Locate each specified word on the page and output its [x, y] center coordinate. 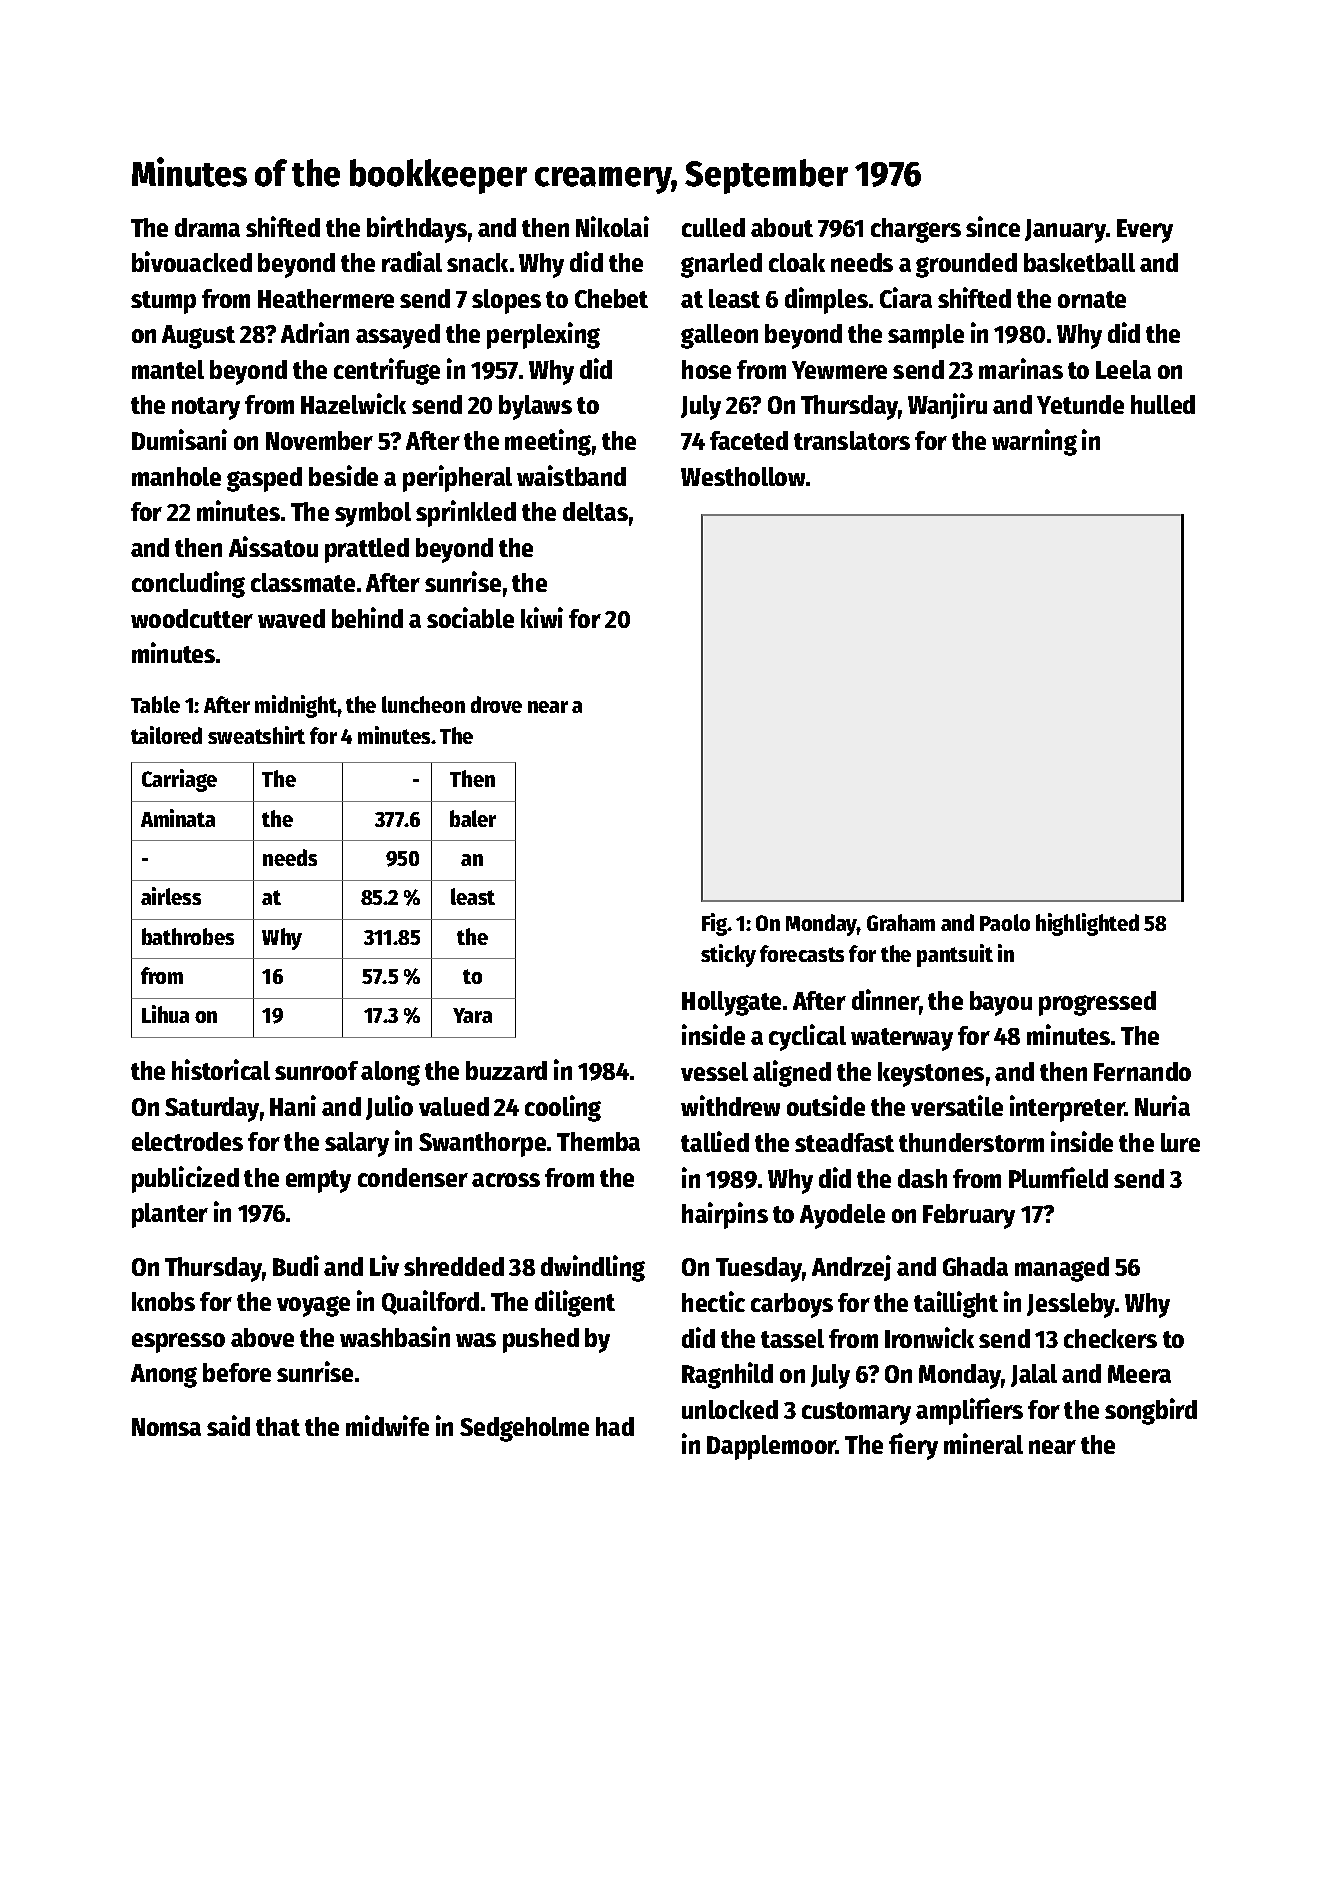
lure [1180, 1142]
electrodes [187, 1141]
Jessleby [1071, 1305]
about [782, 227]
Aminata [178, 818]
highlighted [1087, 924]
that [278, 1426]
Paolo [1005, 922]
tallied [715, 1141]
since [993, 226]
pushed [541, 1340]
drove [496, 704]
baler [473, 818]
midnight [296, 706]
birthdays [417, 229]
